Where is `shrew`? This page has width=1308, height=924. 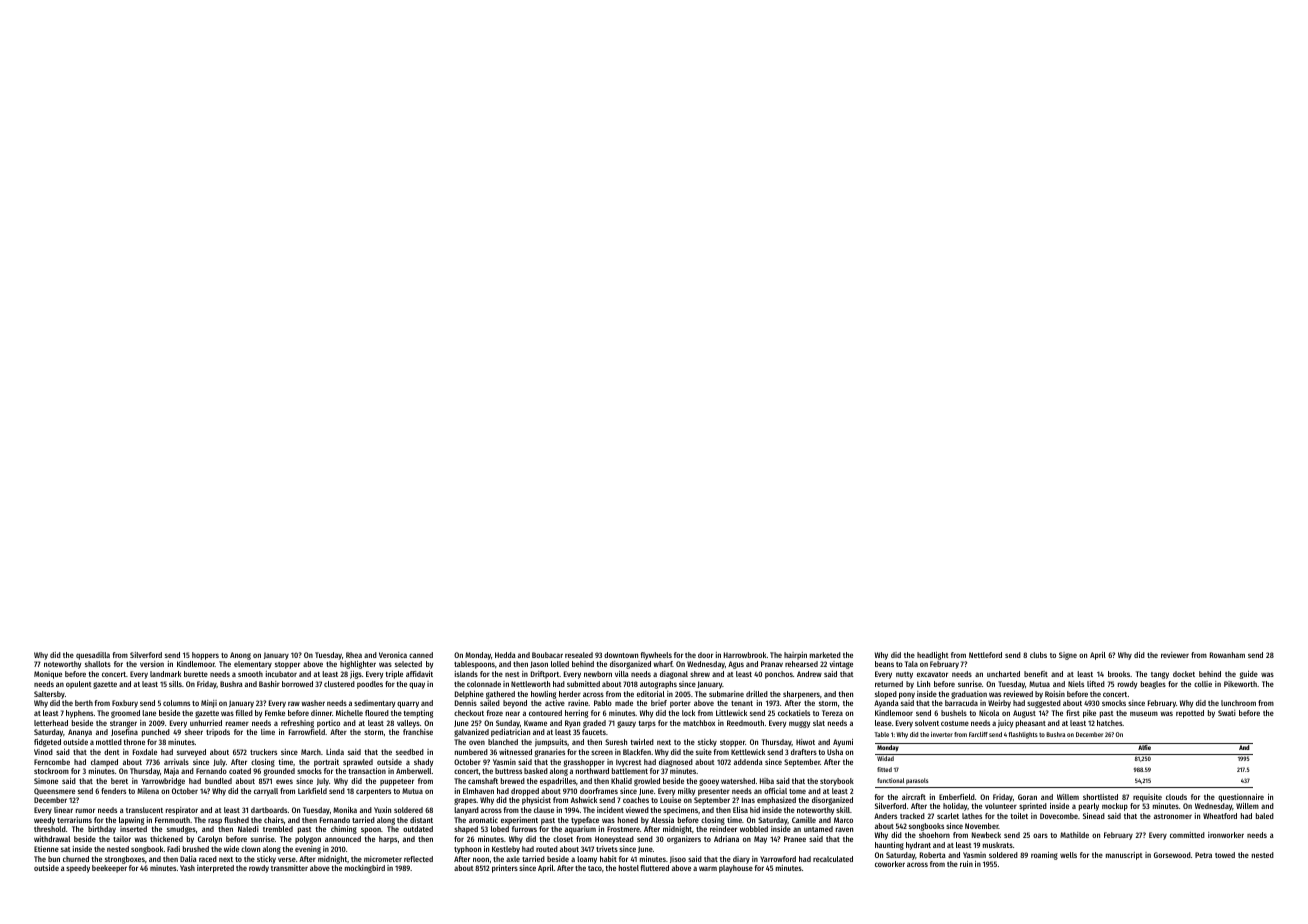
shrew is located at coordinates (700, 674).
